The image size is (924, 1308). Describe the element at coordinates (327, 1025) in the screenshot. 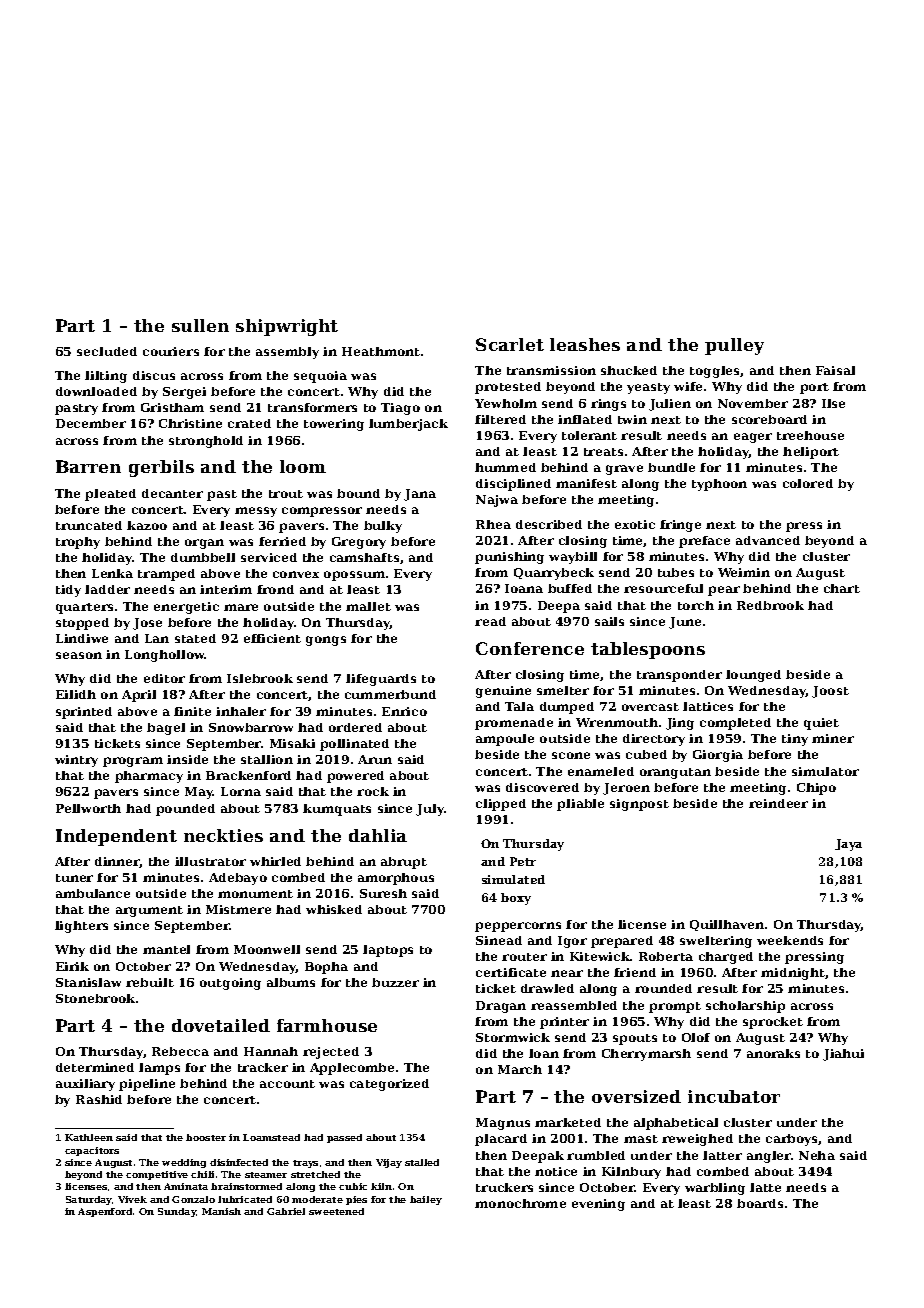

I see `farmhouse` at that location.
